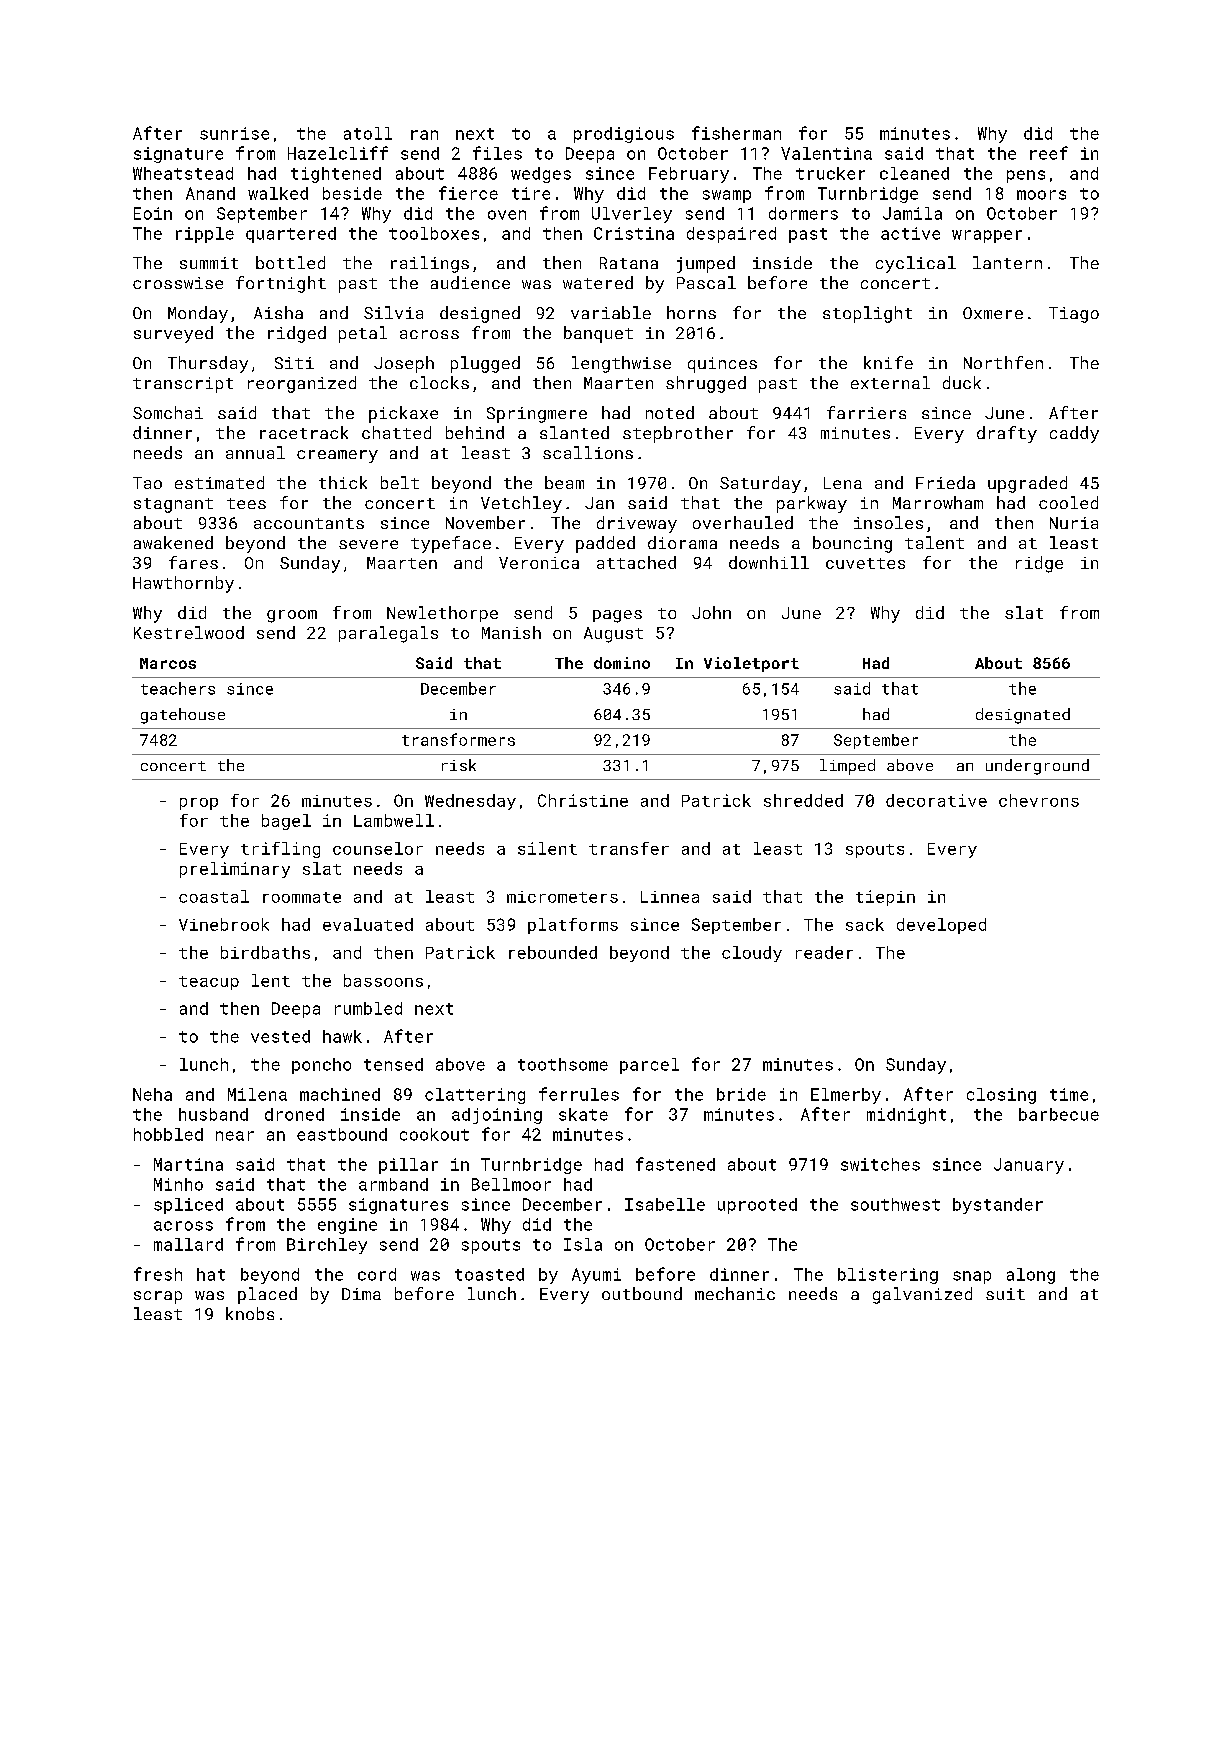 This screenshot has height=1743, width=1232. What do you see at coordinates (1023, 716) in the screenshot?
I see `designated` at bounding box center [1023, 716].
